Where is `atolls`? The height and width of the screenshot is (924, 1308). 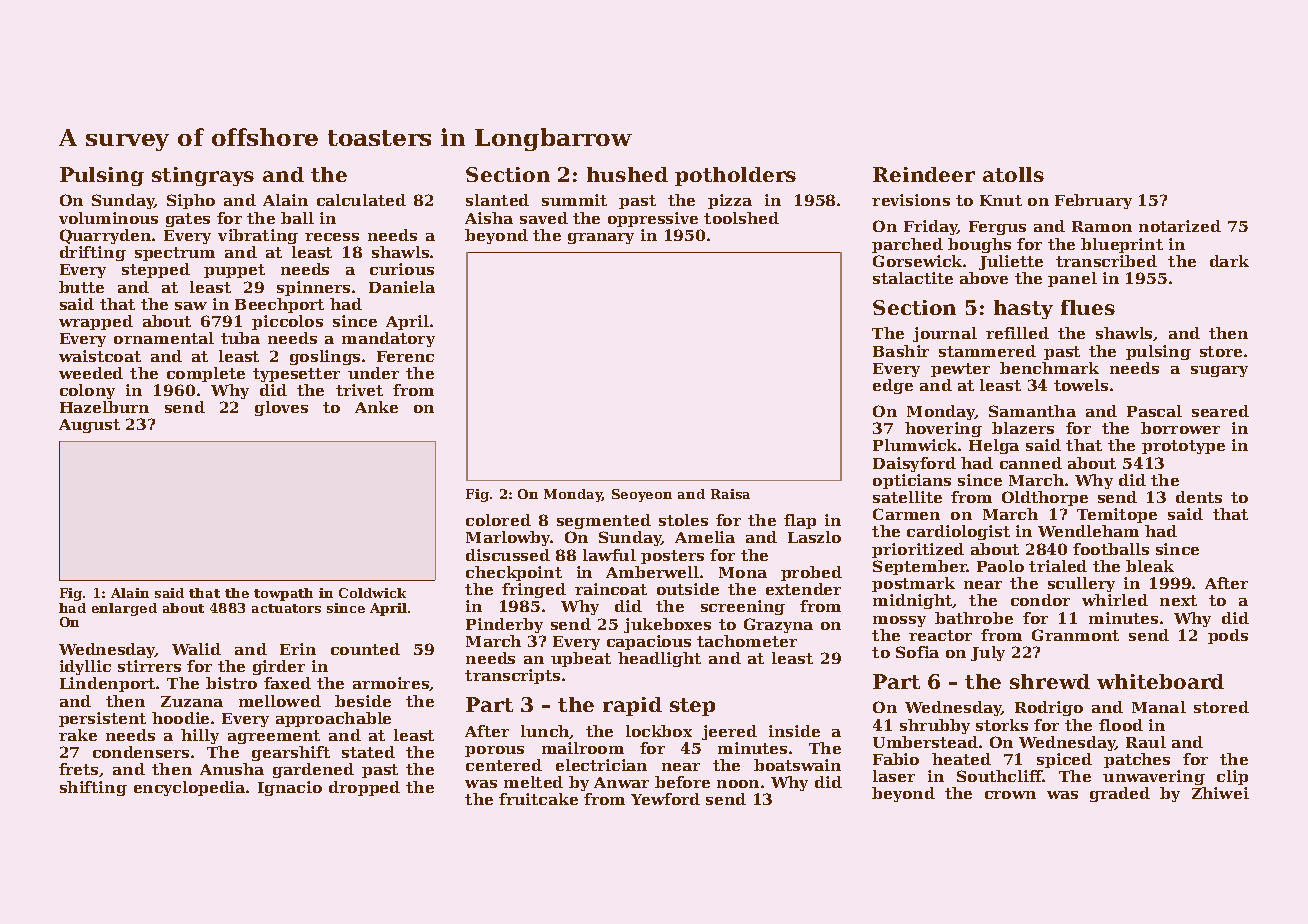
atolls is located at coordinates (1013, 174).
